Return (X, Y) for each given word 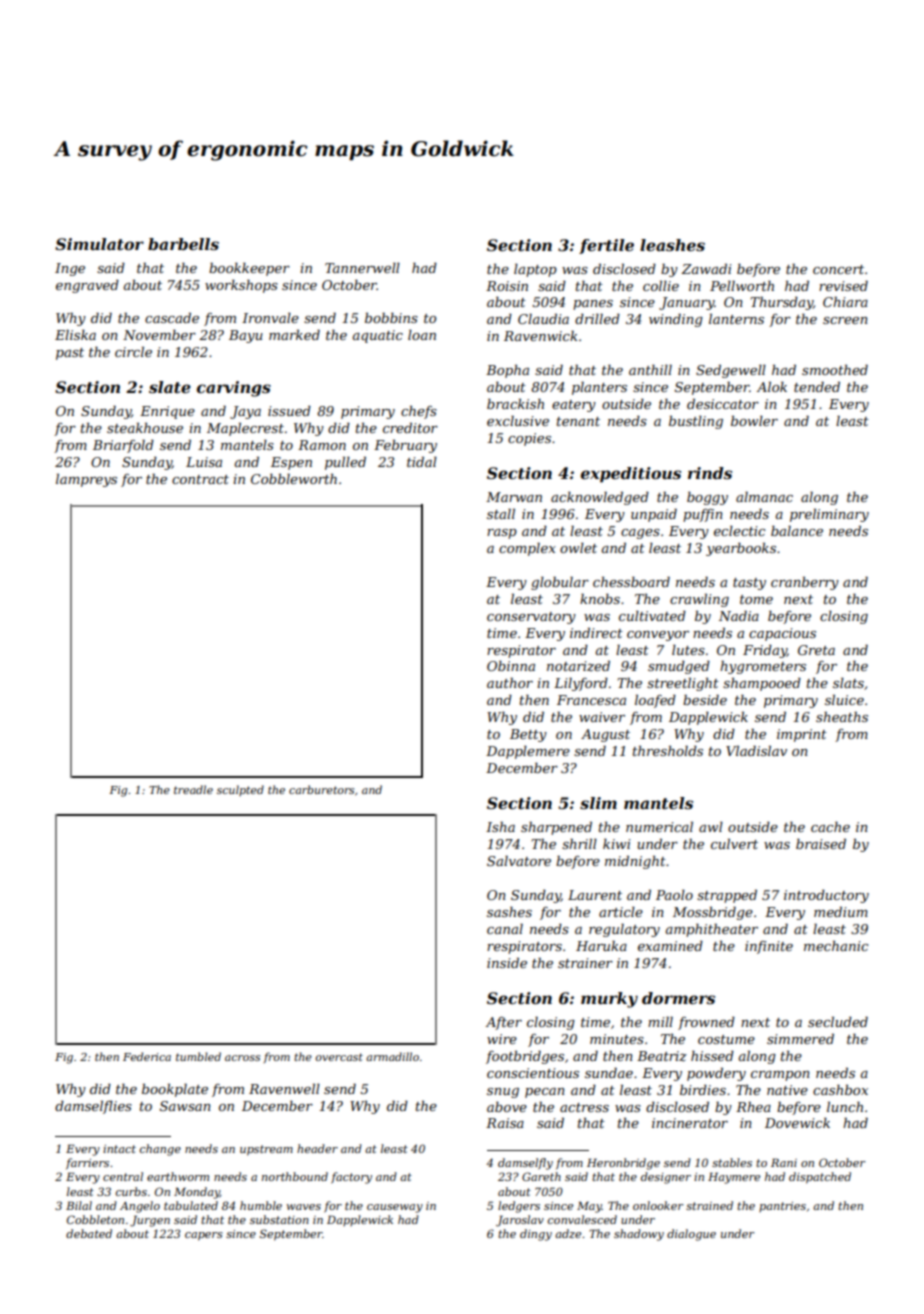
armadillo (392, 1056)
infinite (769, 947)
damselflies (93, 1107)
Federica (147, 1056)
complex (527, 549)
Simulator (99, 244)
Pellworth (742, 285)
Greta (816, 650)
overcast (339, 1057)
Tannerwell (362, 268)
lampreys (86, 480)
